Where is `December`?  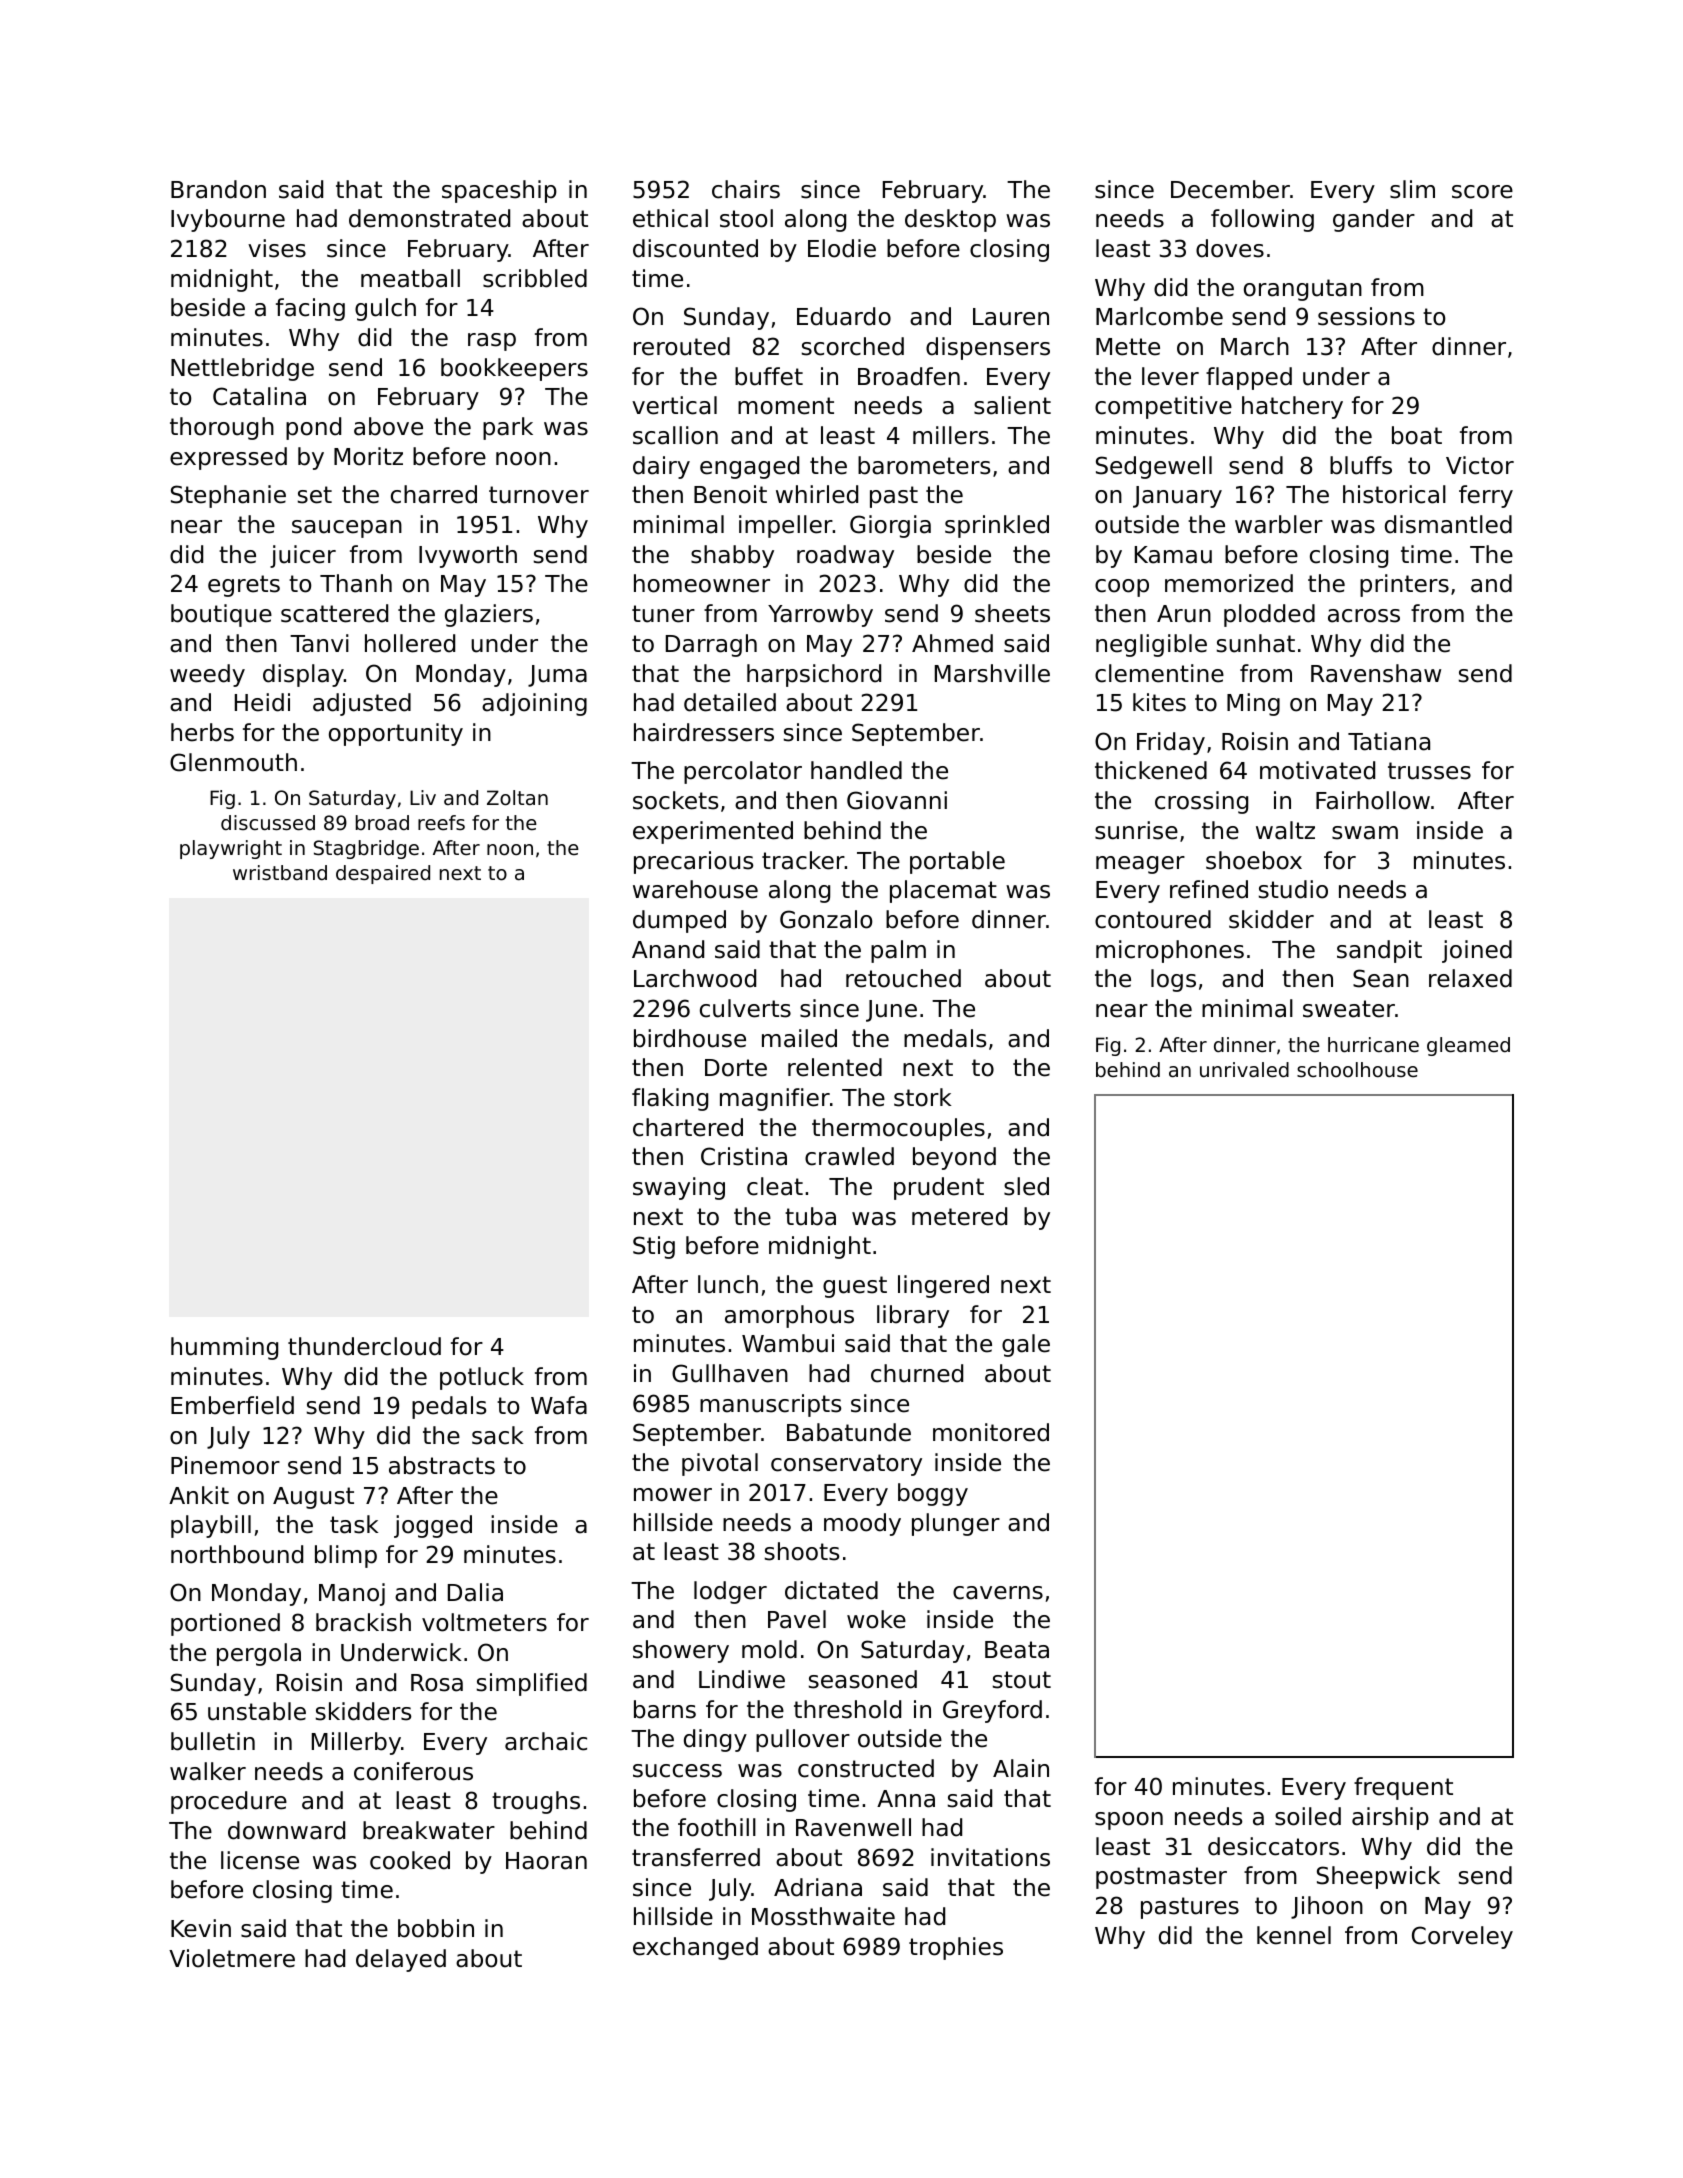 December is located at coordinates (1230, 189).
